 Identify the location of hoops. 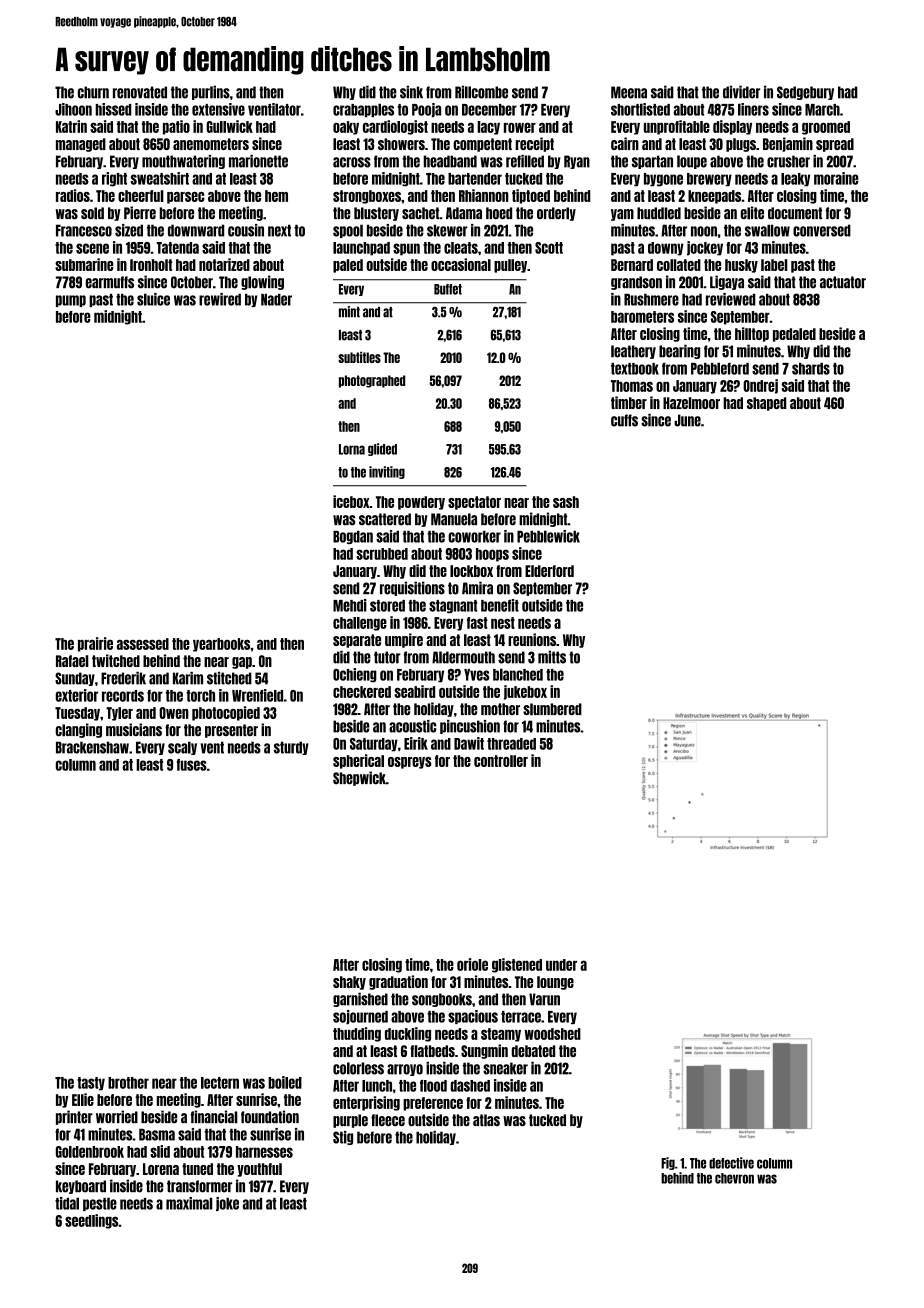
(492, 555).
